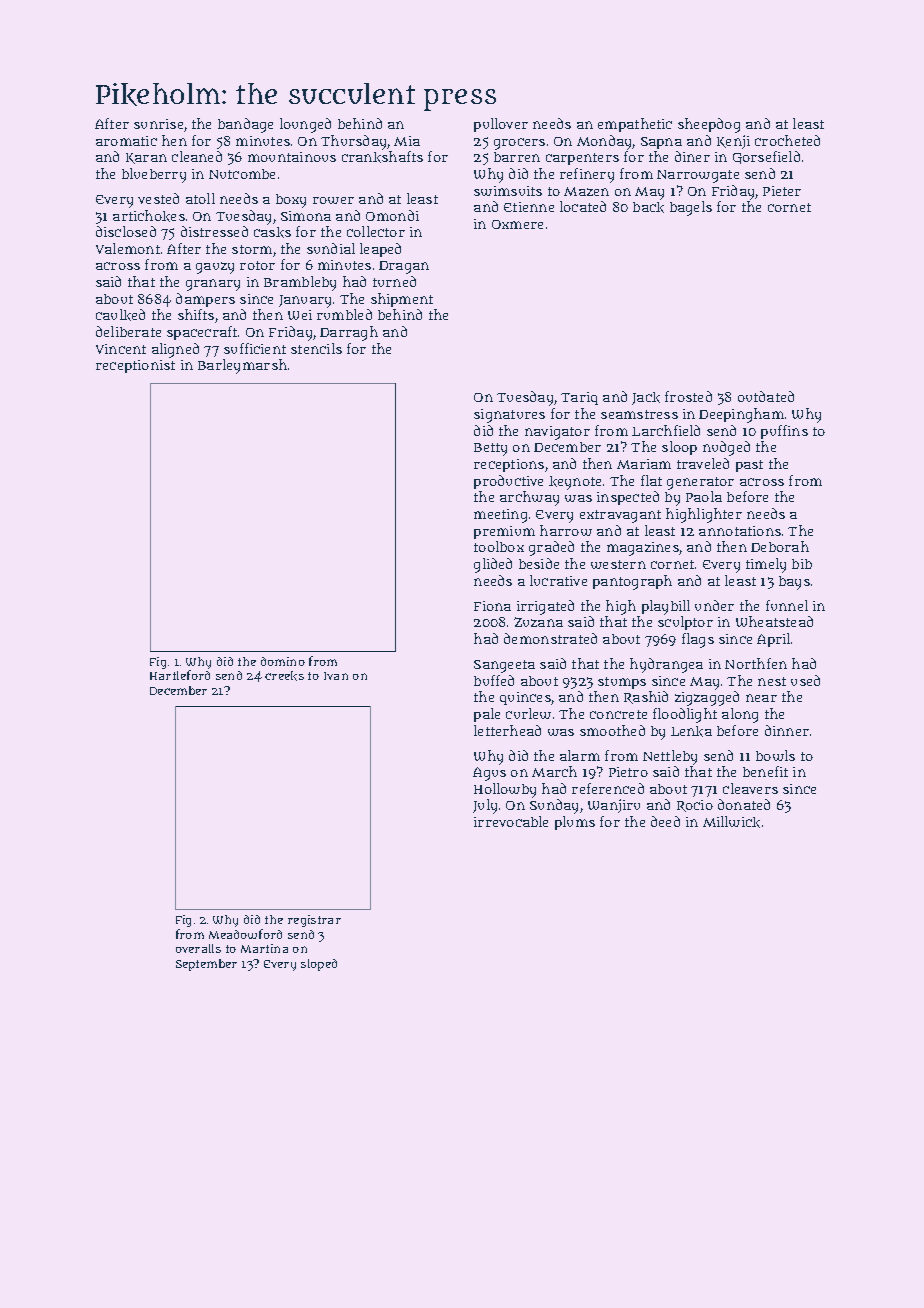 This document has height=1308, width=924. What do you see at coordinates (198, 948) in the document?
I see `overalls` at bounding box center [198, 948].
